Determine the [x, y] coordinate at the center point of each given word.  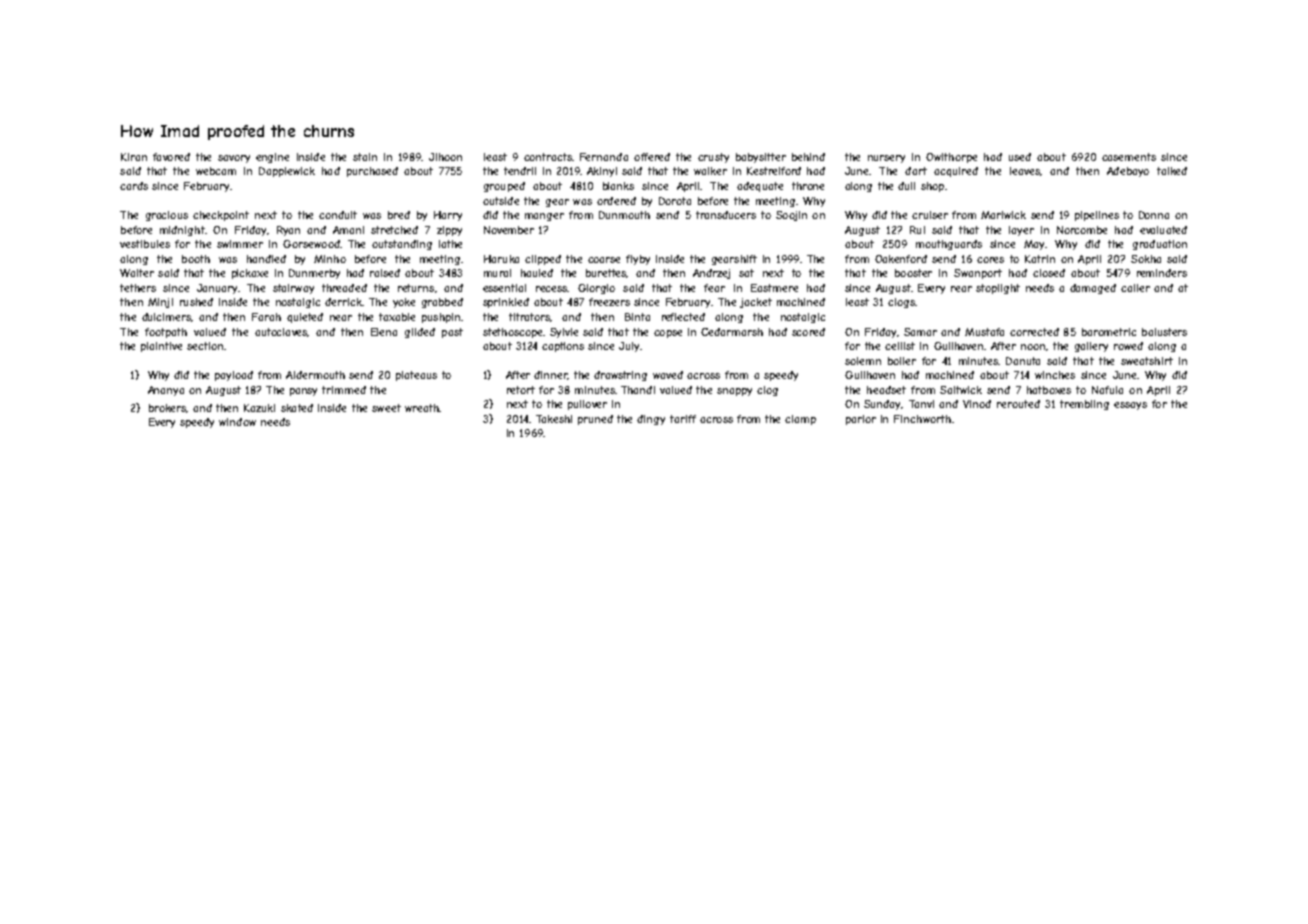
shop [932, 187]
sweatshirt [1147, 361]
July [629, 347]
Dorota [675, 201]
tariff [683, 419]
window [237, 422]
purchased [372, 172]
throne [808, 186]
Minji [160, 303]
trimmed [344, 390]
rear [961, 289]
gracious [167, 216]
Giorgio [596, 289]
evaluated [1163, 230]
